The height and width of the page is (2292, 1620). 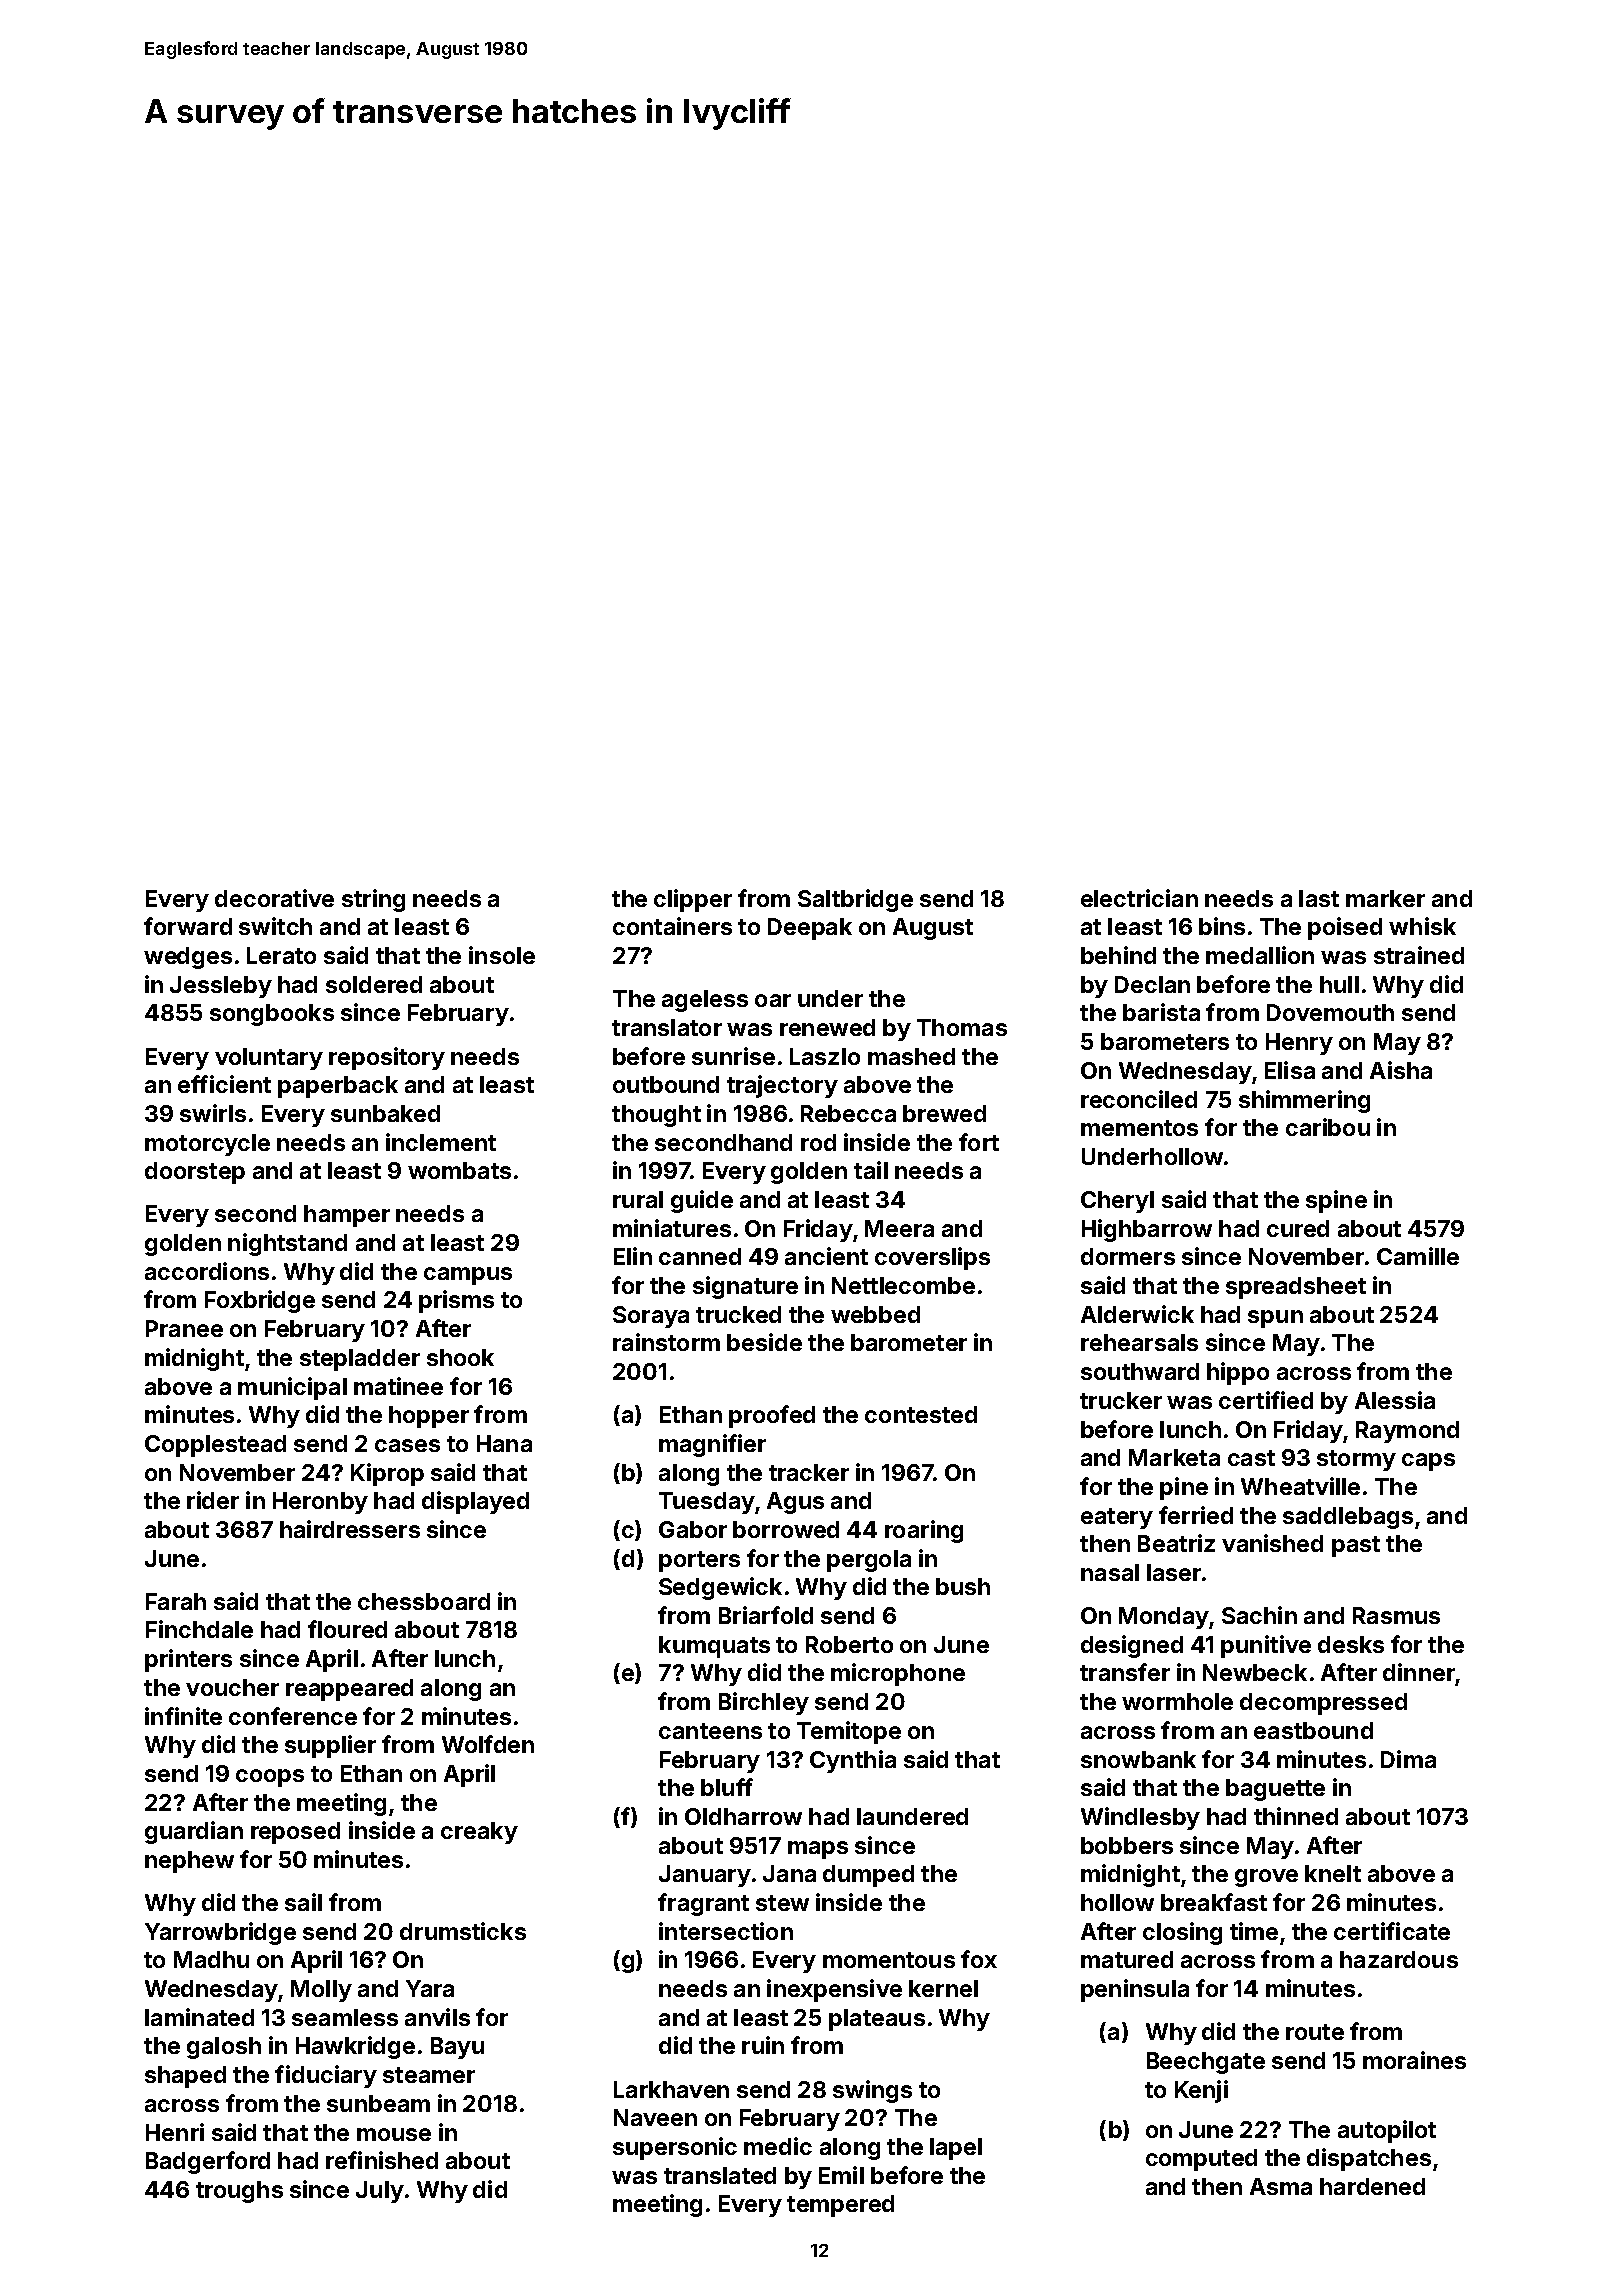 I want to click on electrician, so click(x=1139, y=898).
